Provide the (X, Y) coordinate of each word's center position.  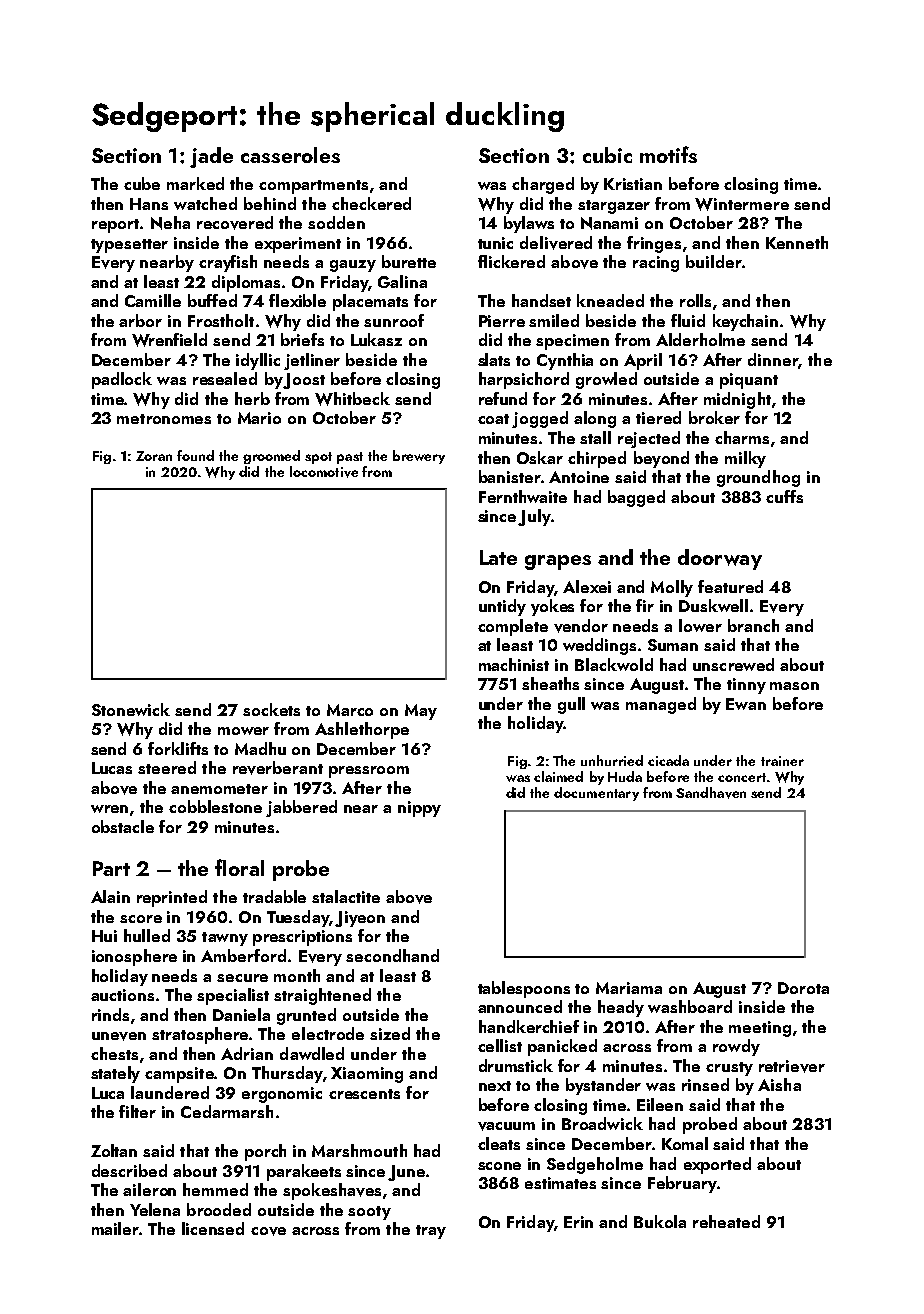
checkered (371, 203)
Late (498, 557)
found (195, 455)
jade (211, 157)
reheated (726, 1221)
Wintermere (742, 204)
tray (431, 1232)
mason (794, 686)
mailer (115, 1228)
